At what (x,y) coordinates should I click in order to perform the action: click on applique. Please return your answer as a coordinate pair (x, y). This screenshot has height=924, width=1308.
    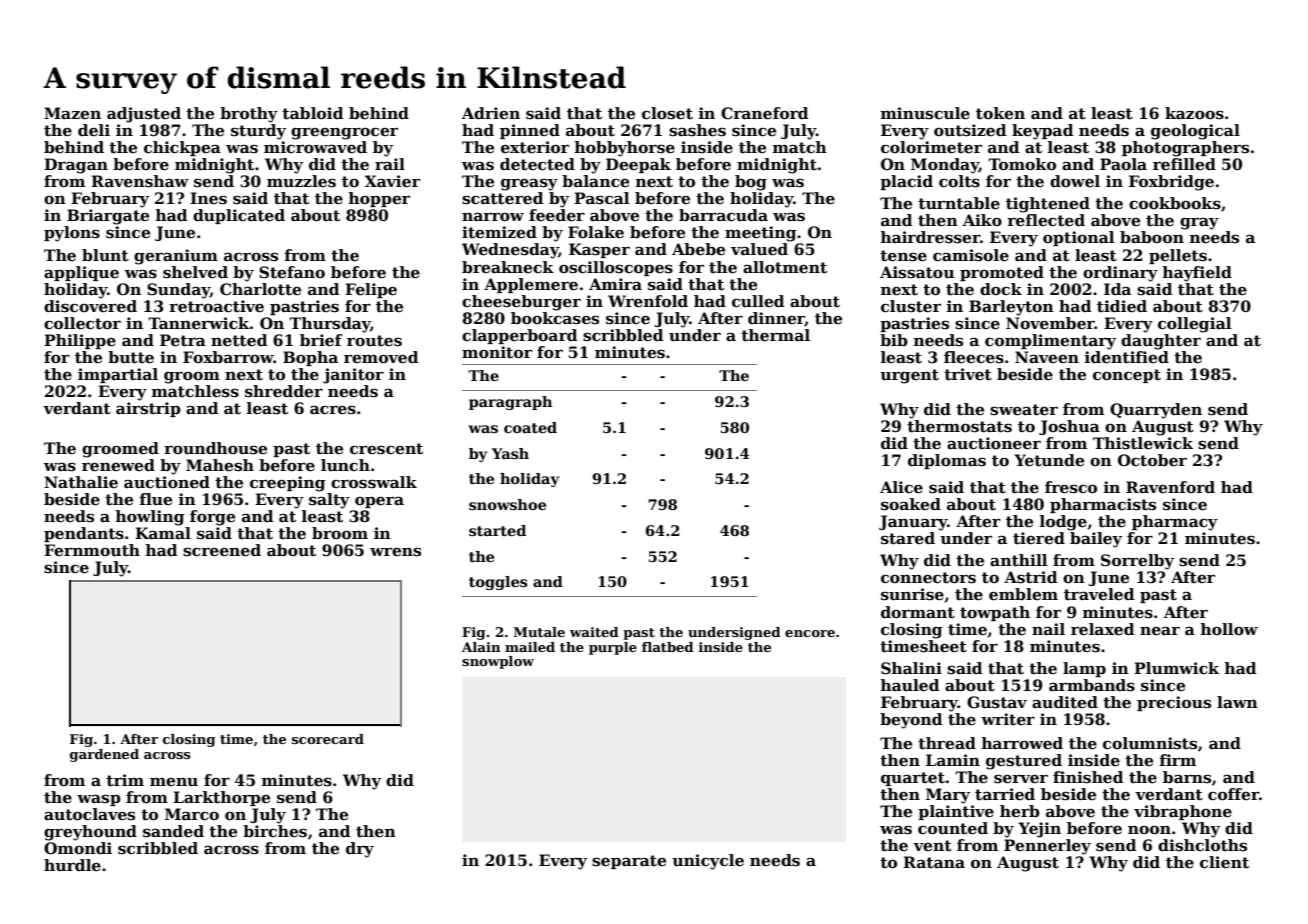
    Looking at the image, I should click on (81, 273).
